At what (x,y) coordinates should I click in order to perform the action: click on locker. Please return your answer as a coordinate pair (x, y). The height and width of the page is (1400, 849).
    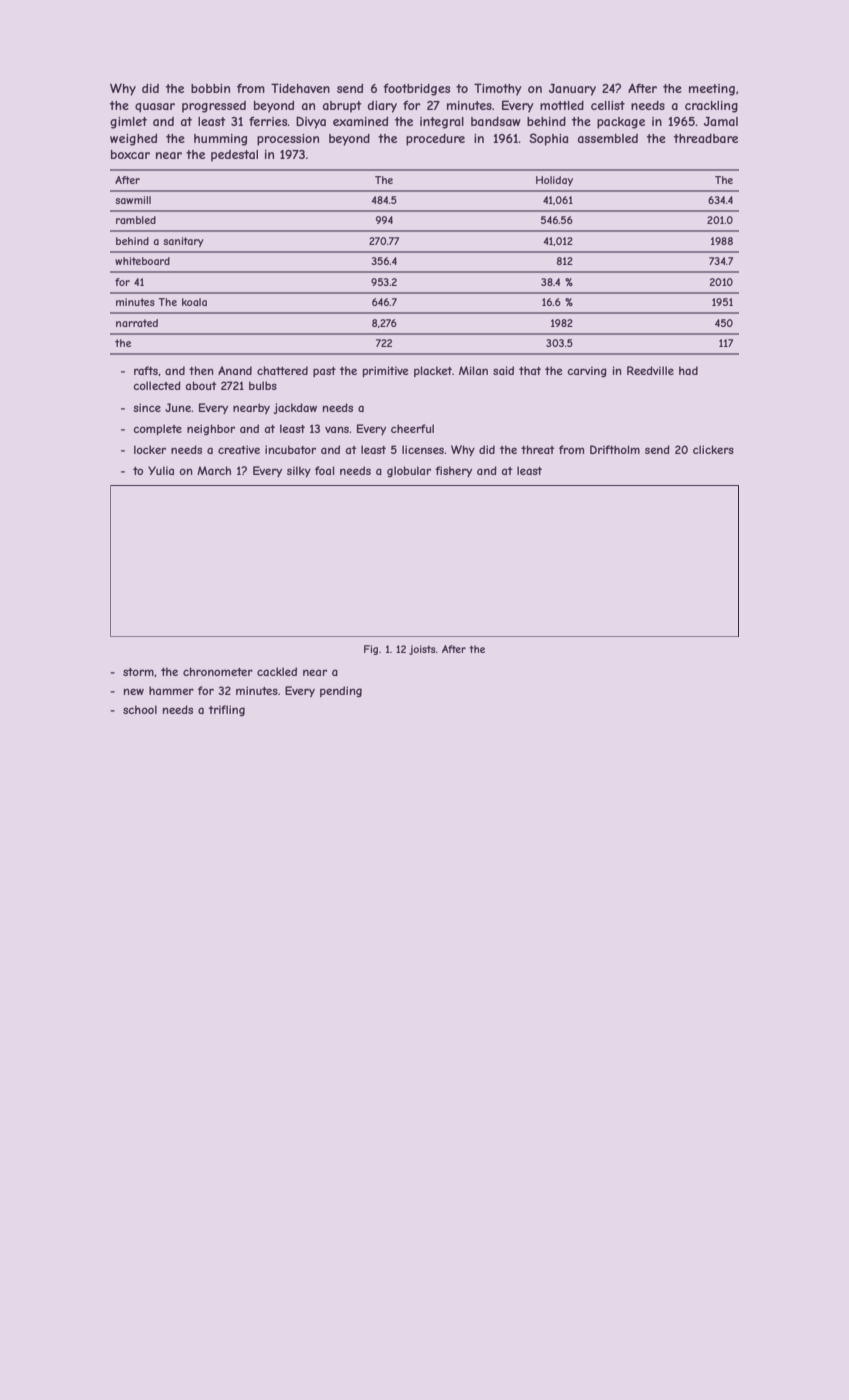
    Looking at the image, I should click on (150, 449).
